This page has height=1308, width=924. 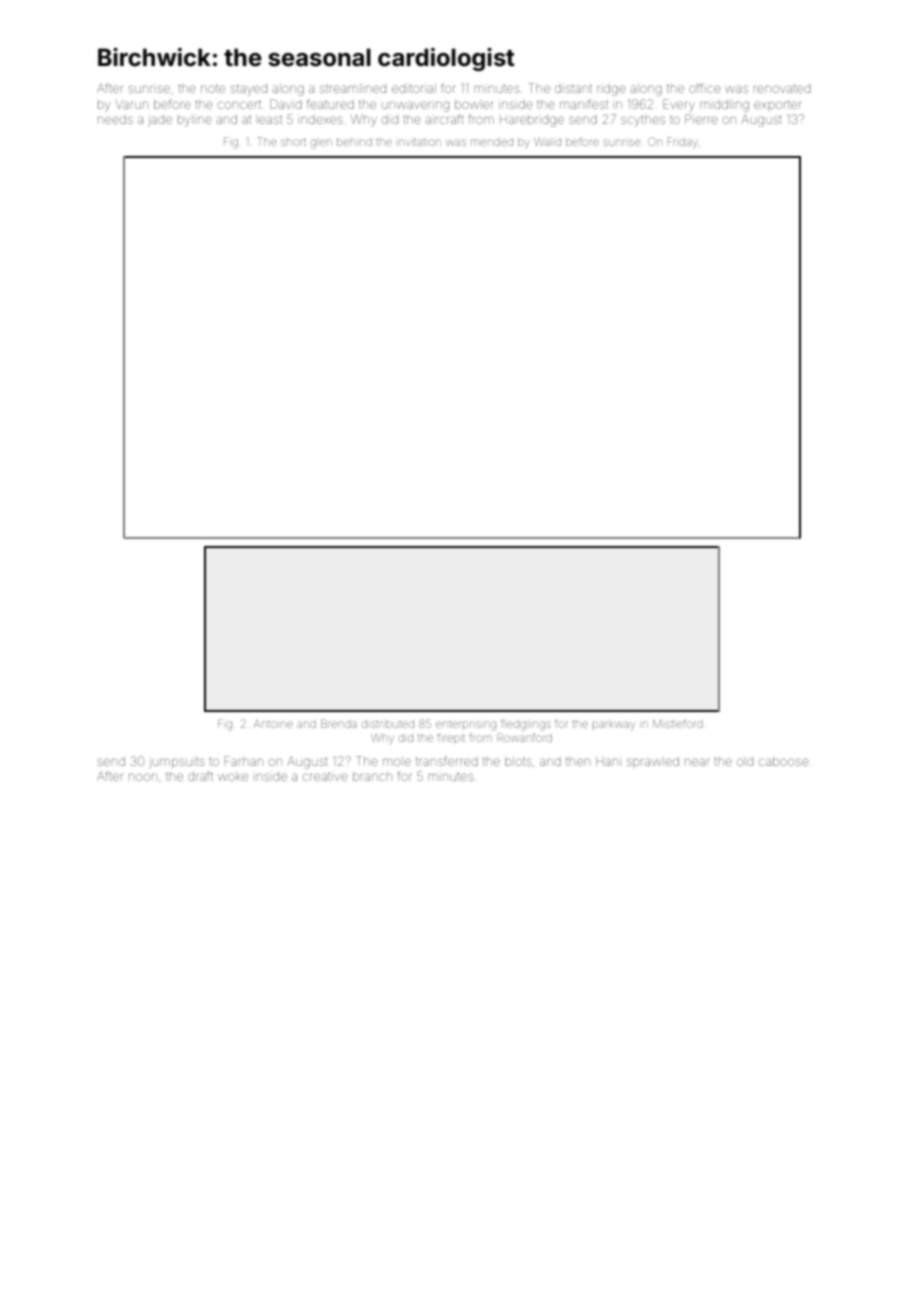 I want to click on Antoine, so click(x=273, y=724).
